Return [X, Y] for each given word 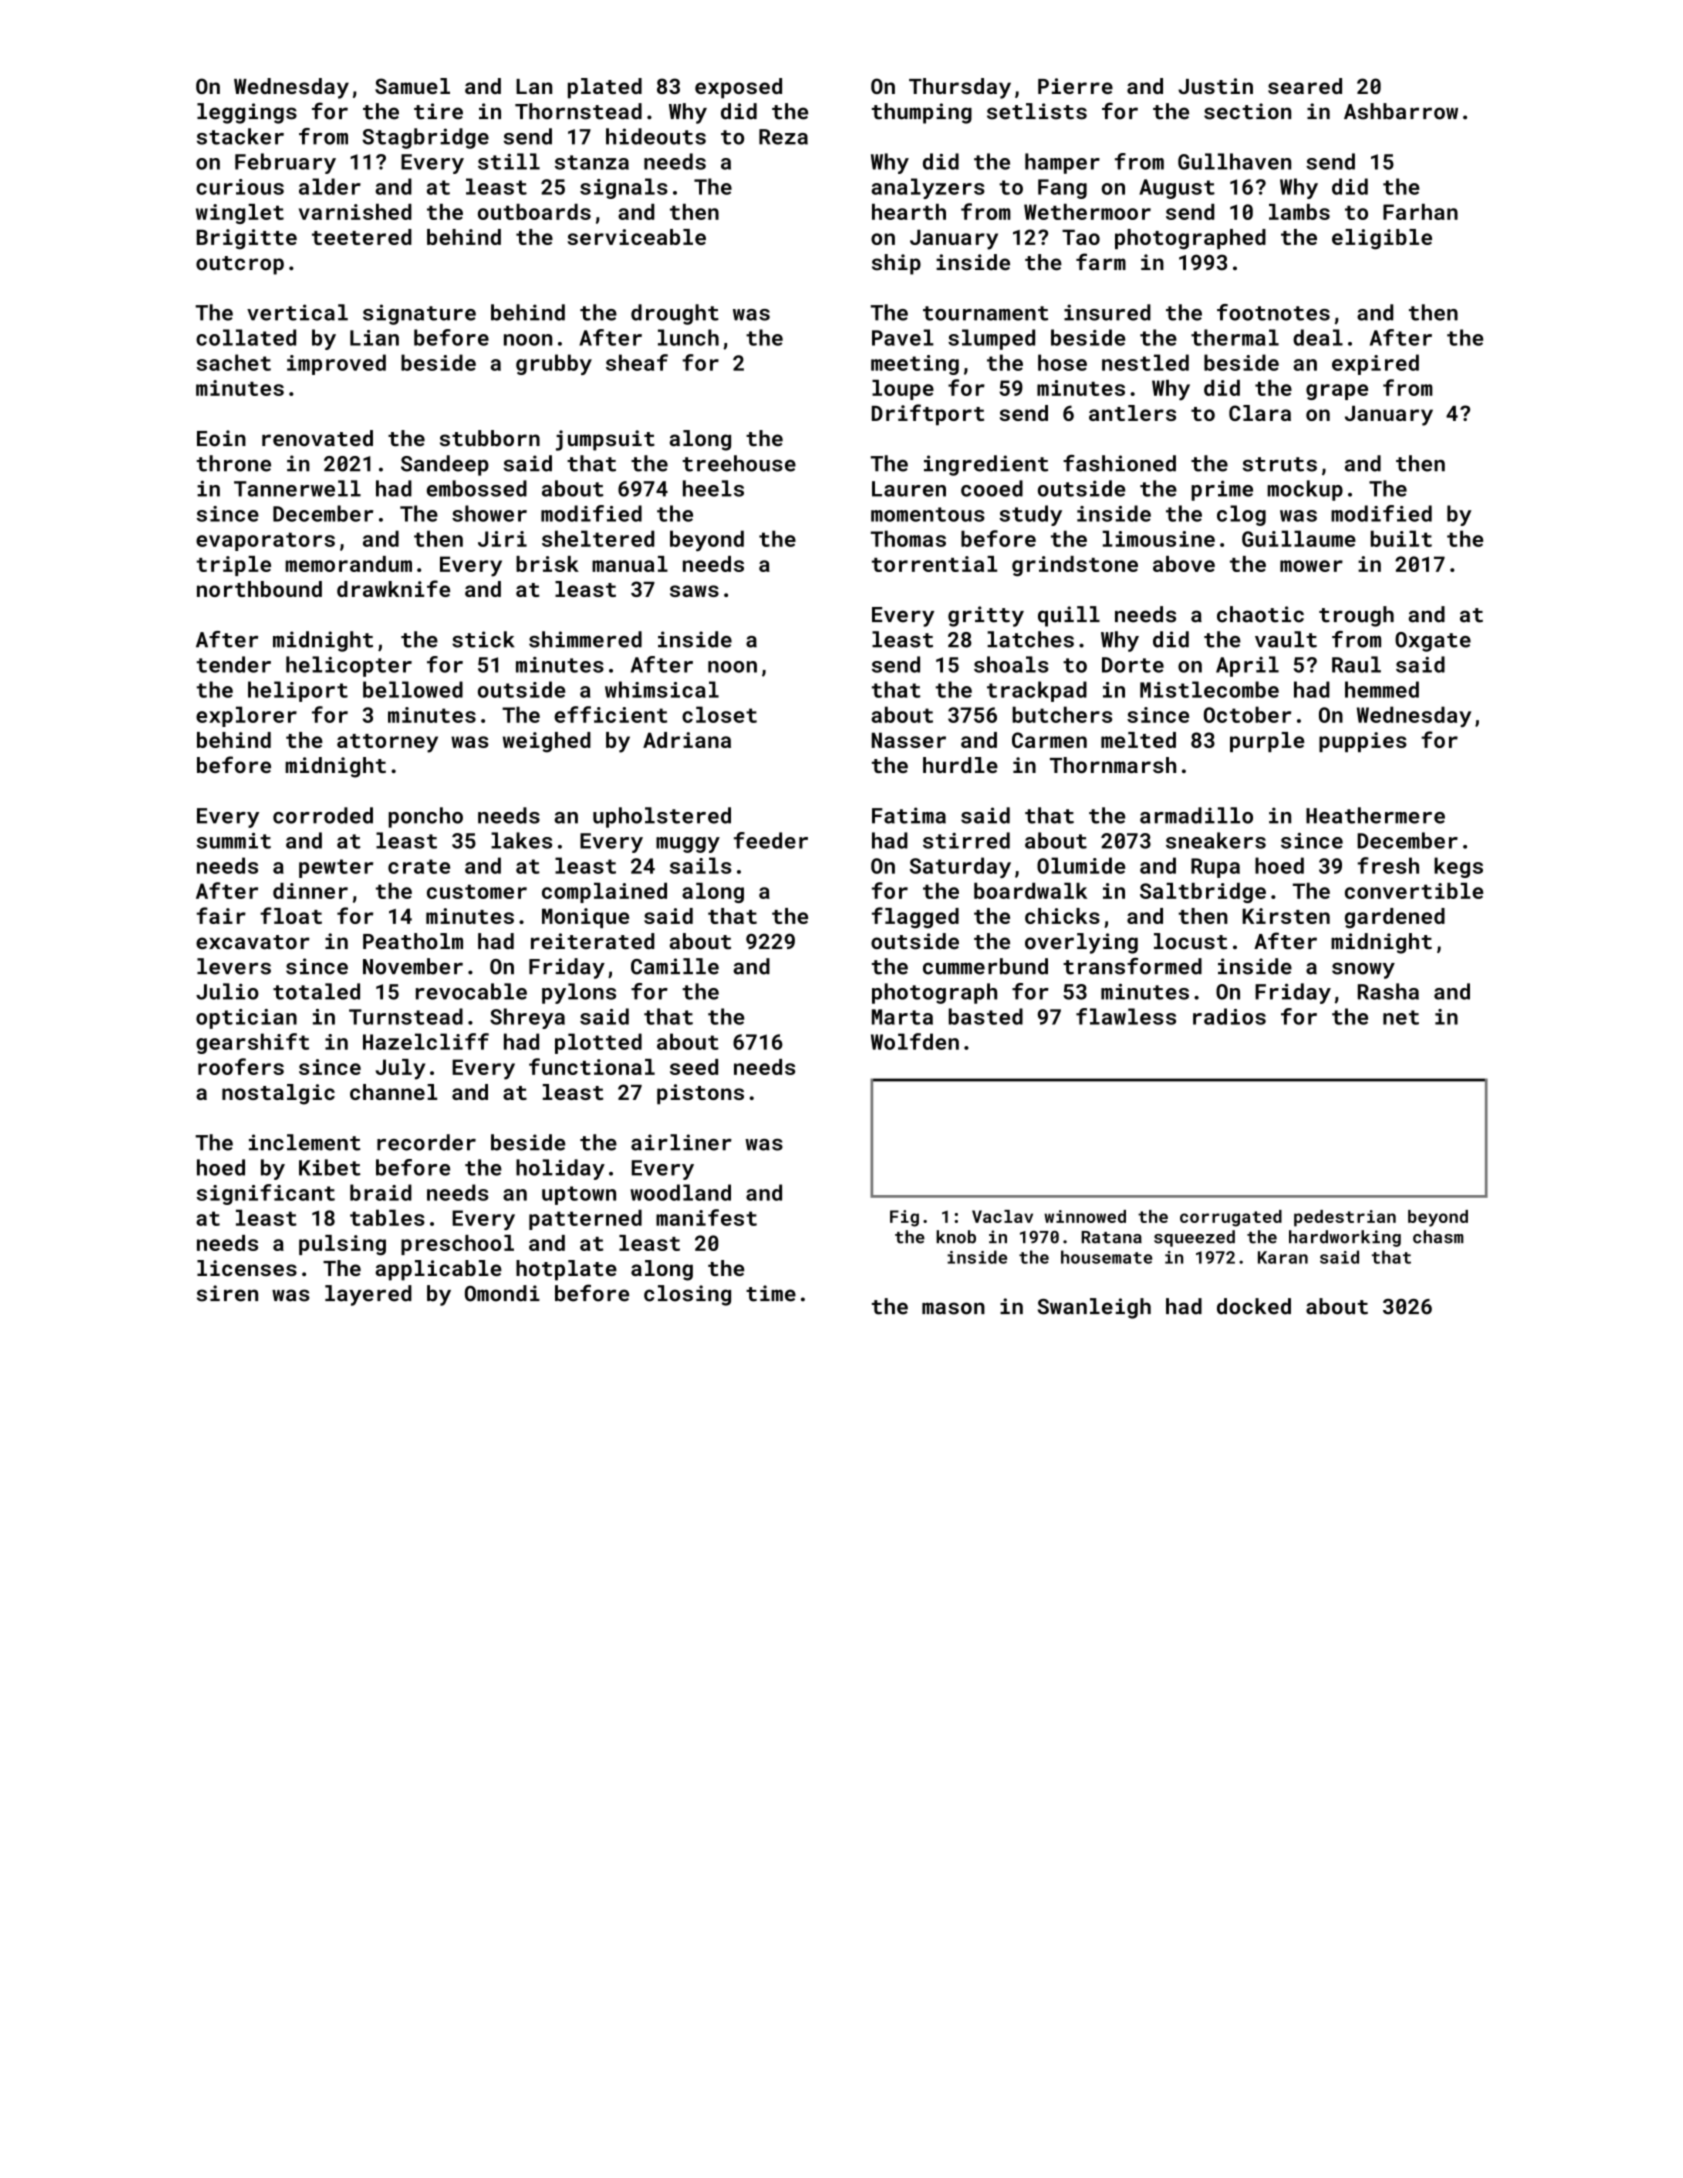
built [1401, 538]
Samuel [412, 86]
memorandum [348, 564]
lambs [1299, 212]
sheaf [637, 362]
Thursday [960, 88]
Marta [902, 1017]
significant [266, 1194]
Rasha [1388, 991]
